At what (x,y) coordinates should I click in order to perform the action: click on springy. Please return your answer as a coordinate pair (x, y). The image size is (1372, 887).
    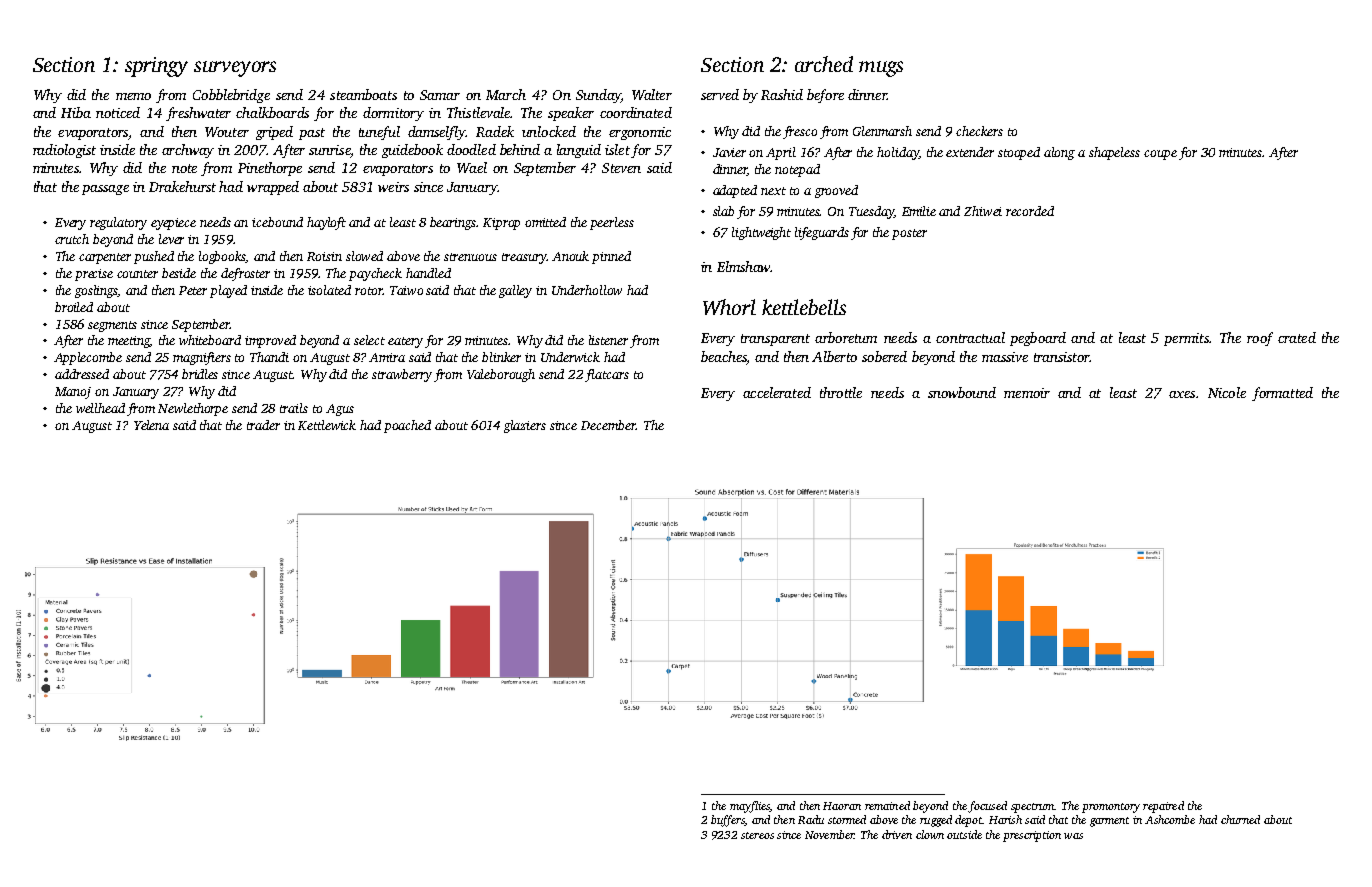
    Looking at the image, I should click on (156, 67).
